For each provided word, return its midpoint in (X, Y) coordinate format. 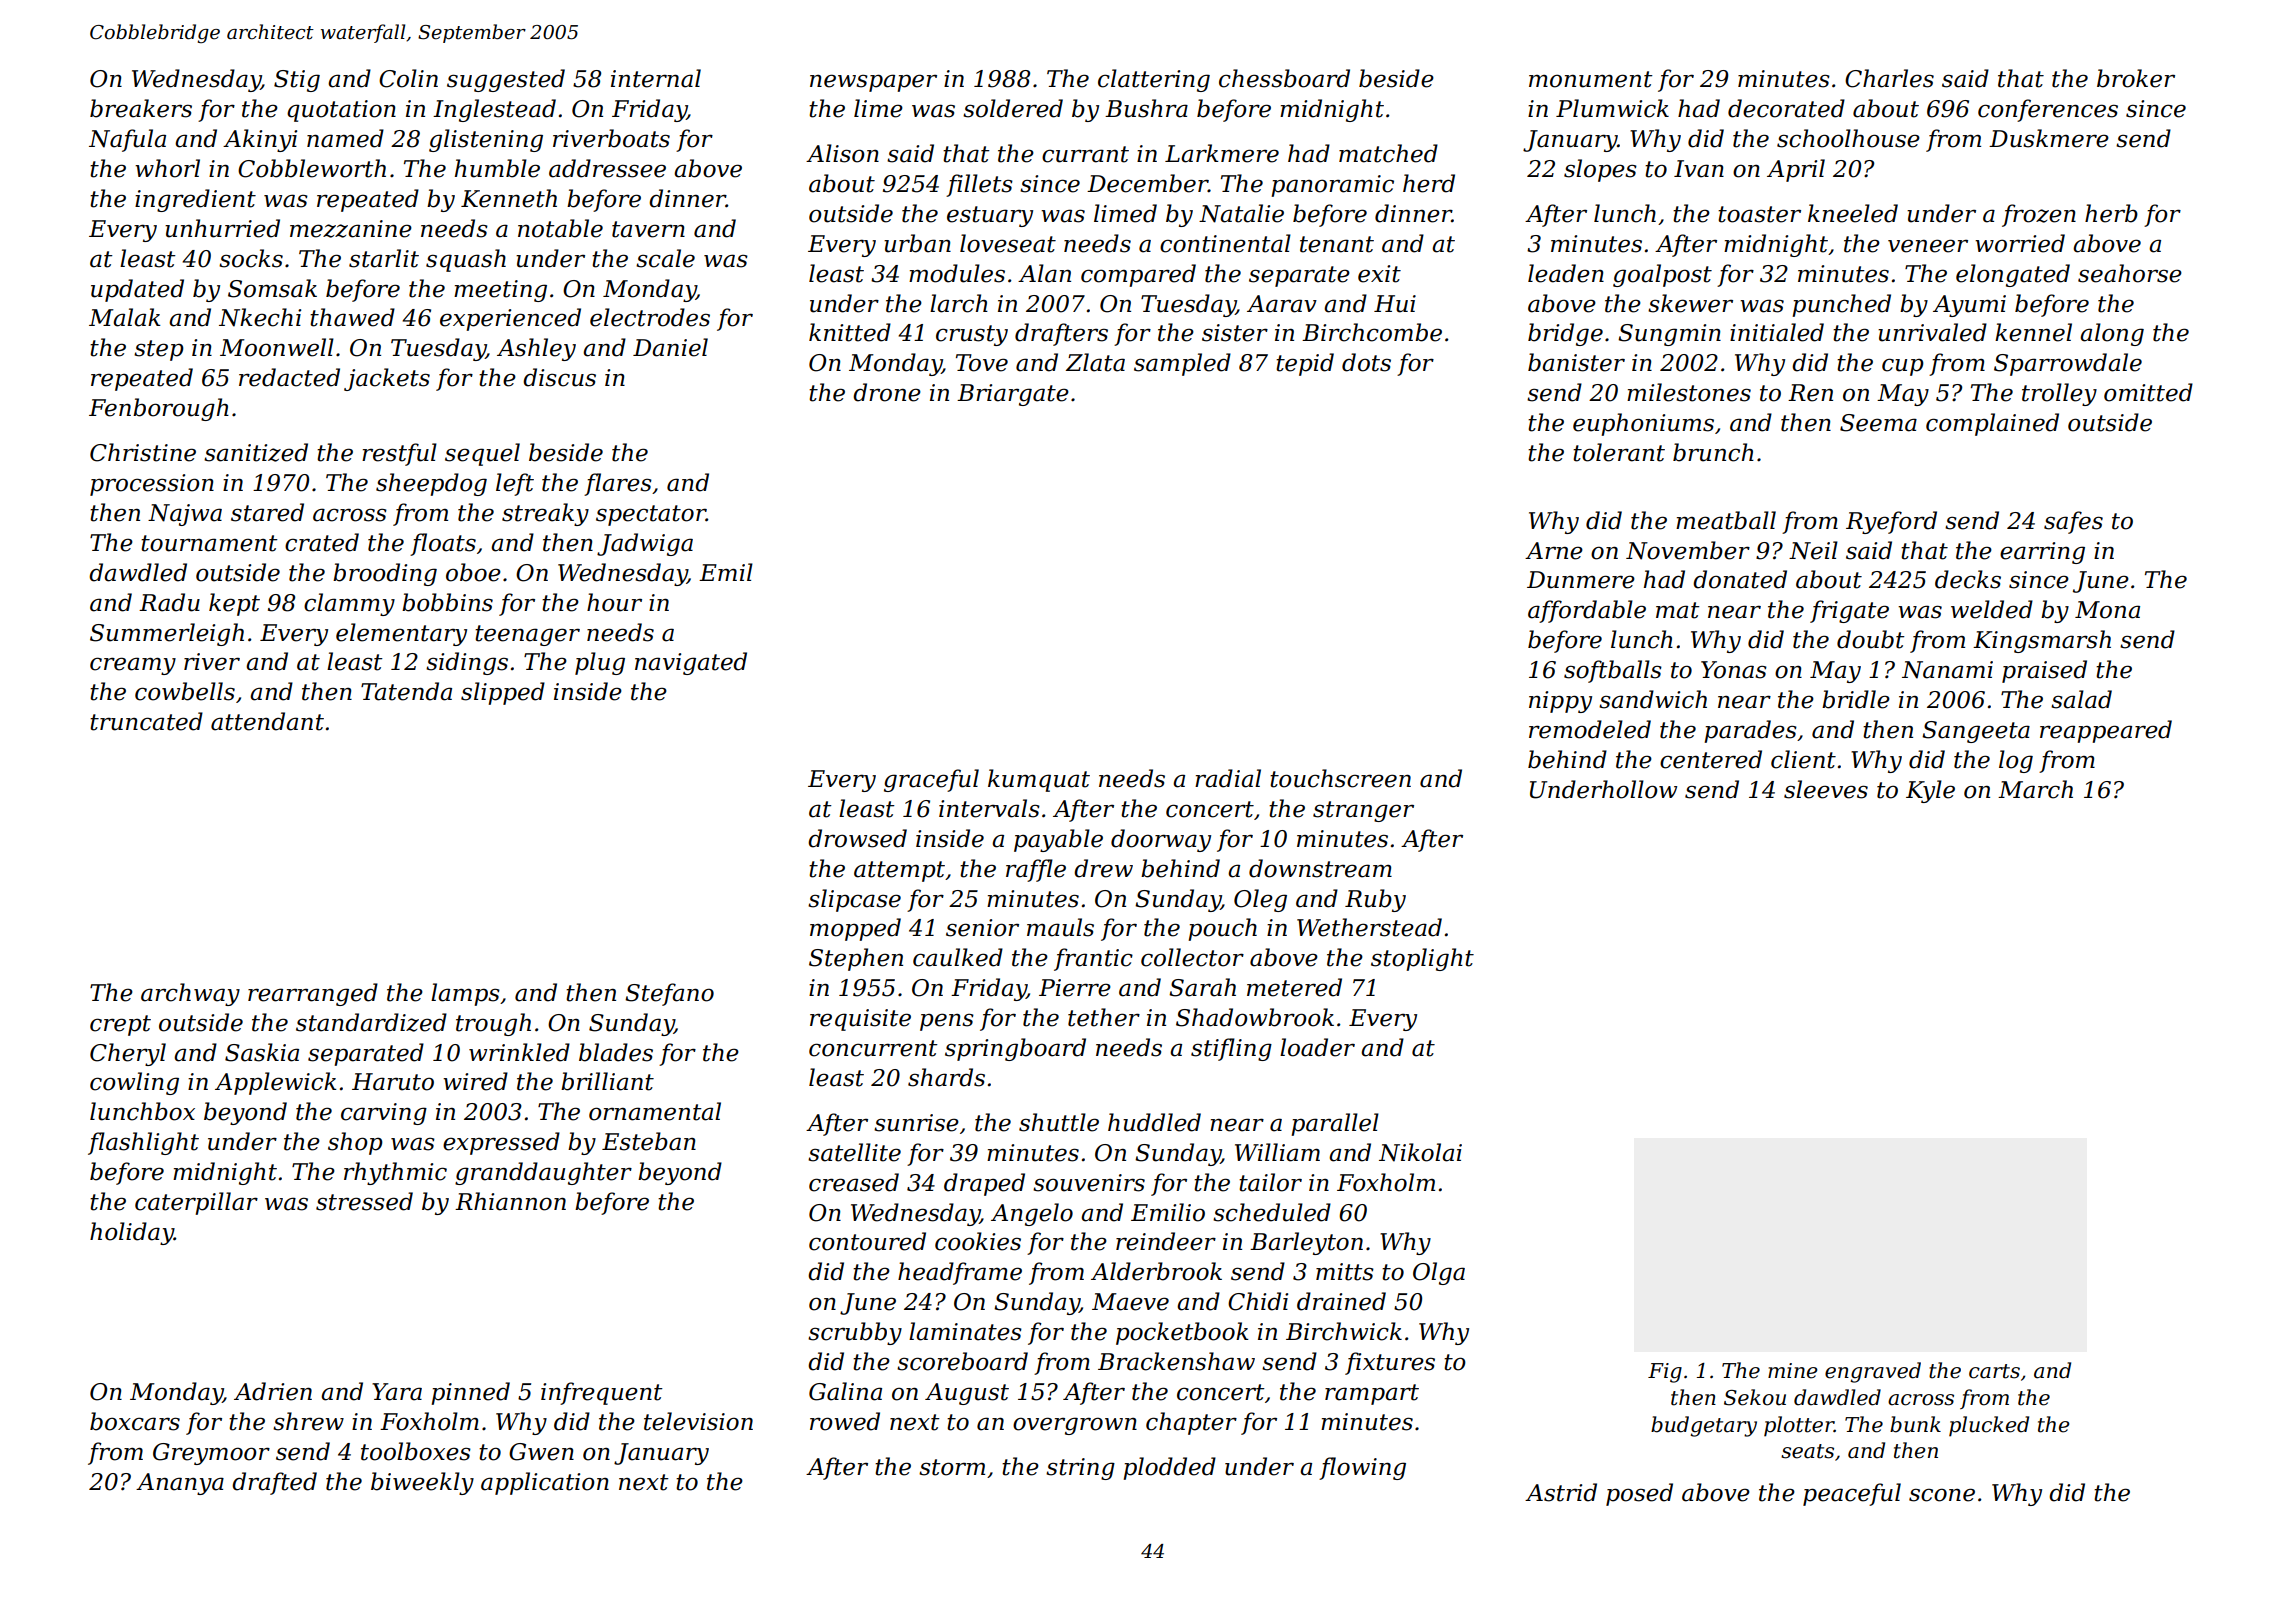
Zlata (1095, 362)
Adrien (273, 1391)
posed (1639, 1494)
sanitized (256, 452)
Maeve (1130, 1302)
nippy (1560, 702)
